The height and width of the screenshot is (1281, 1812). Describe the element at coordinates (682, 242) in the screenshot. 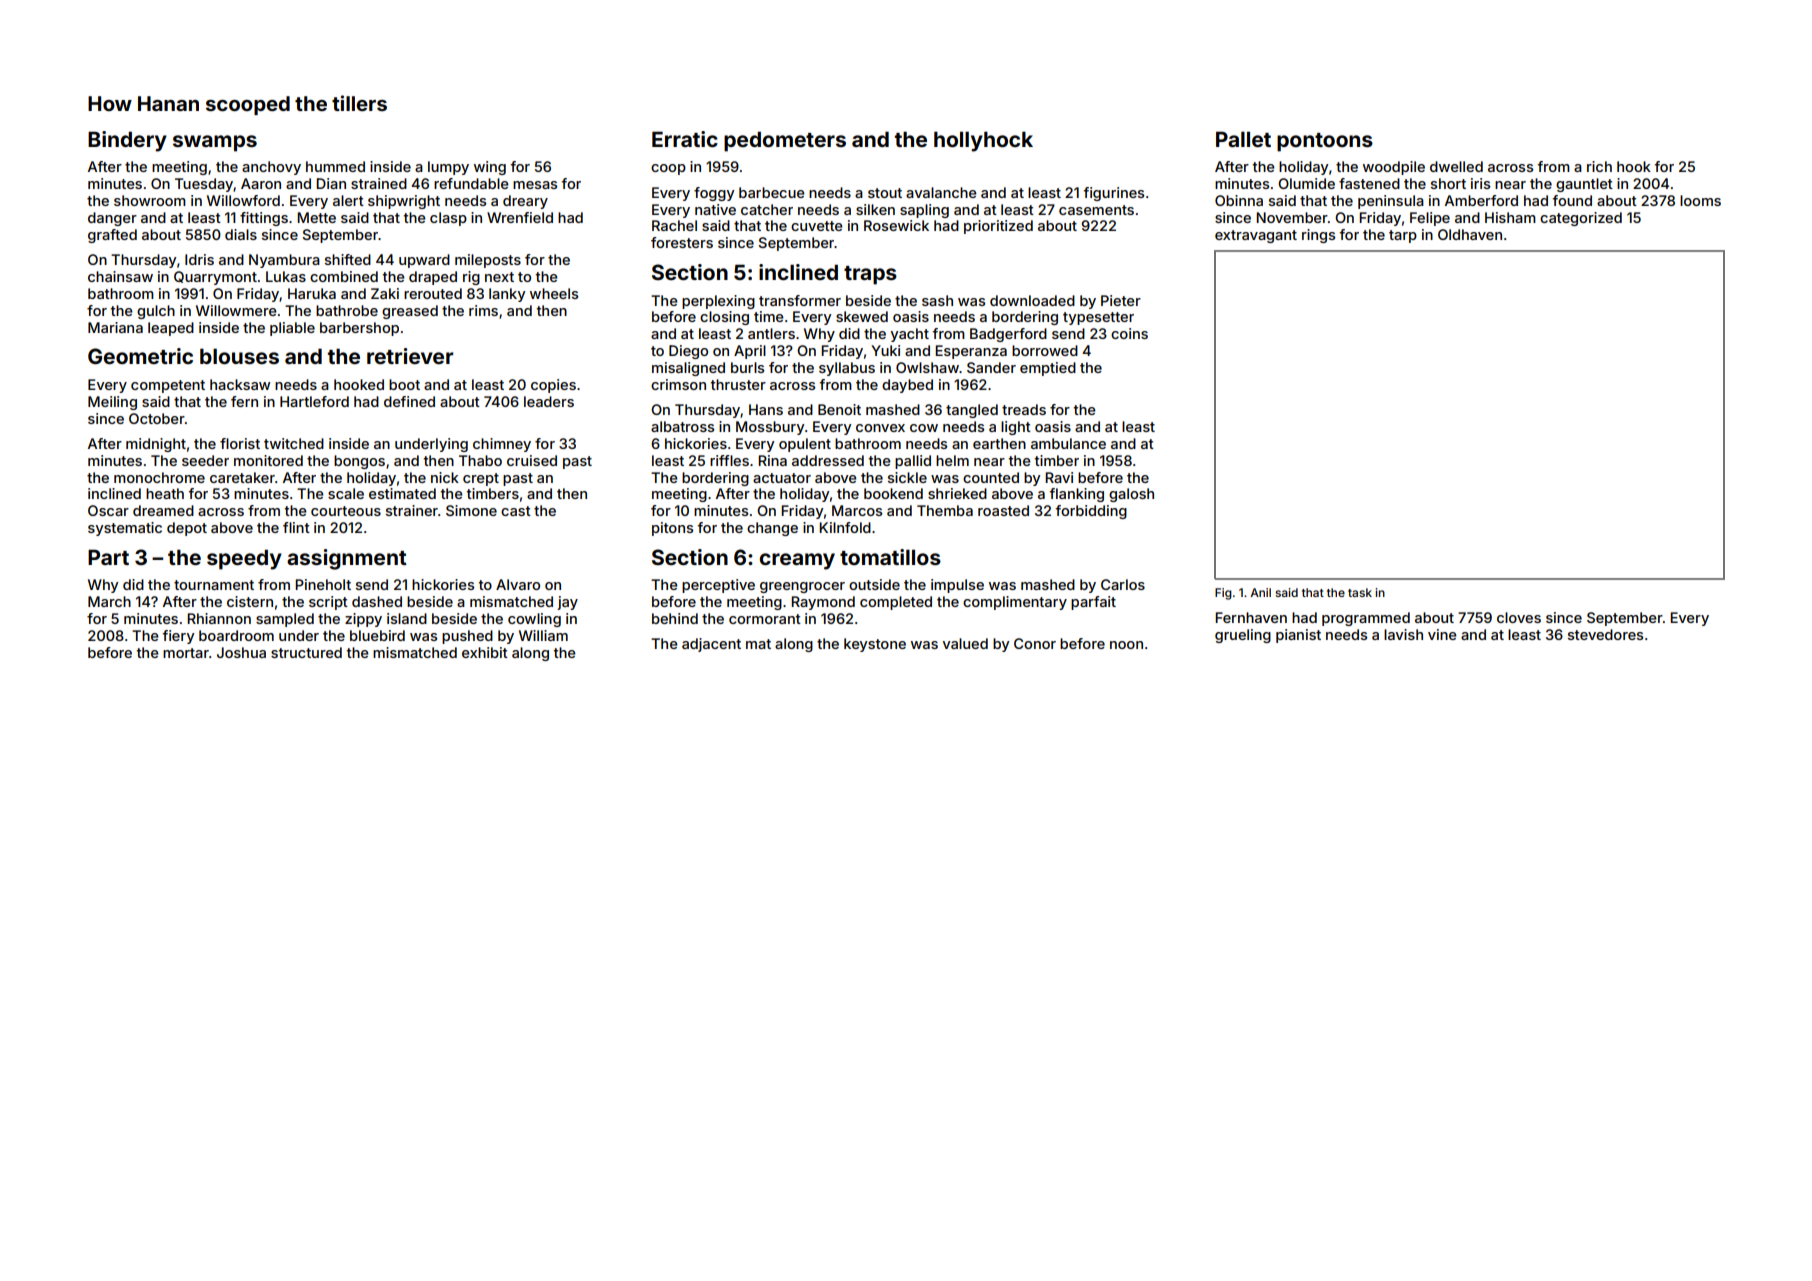

I see `foresters` at that location.
